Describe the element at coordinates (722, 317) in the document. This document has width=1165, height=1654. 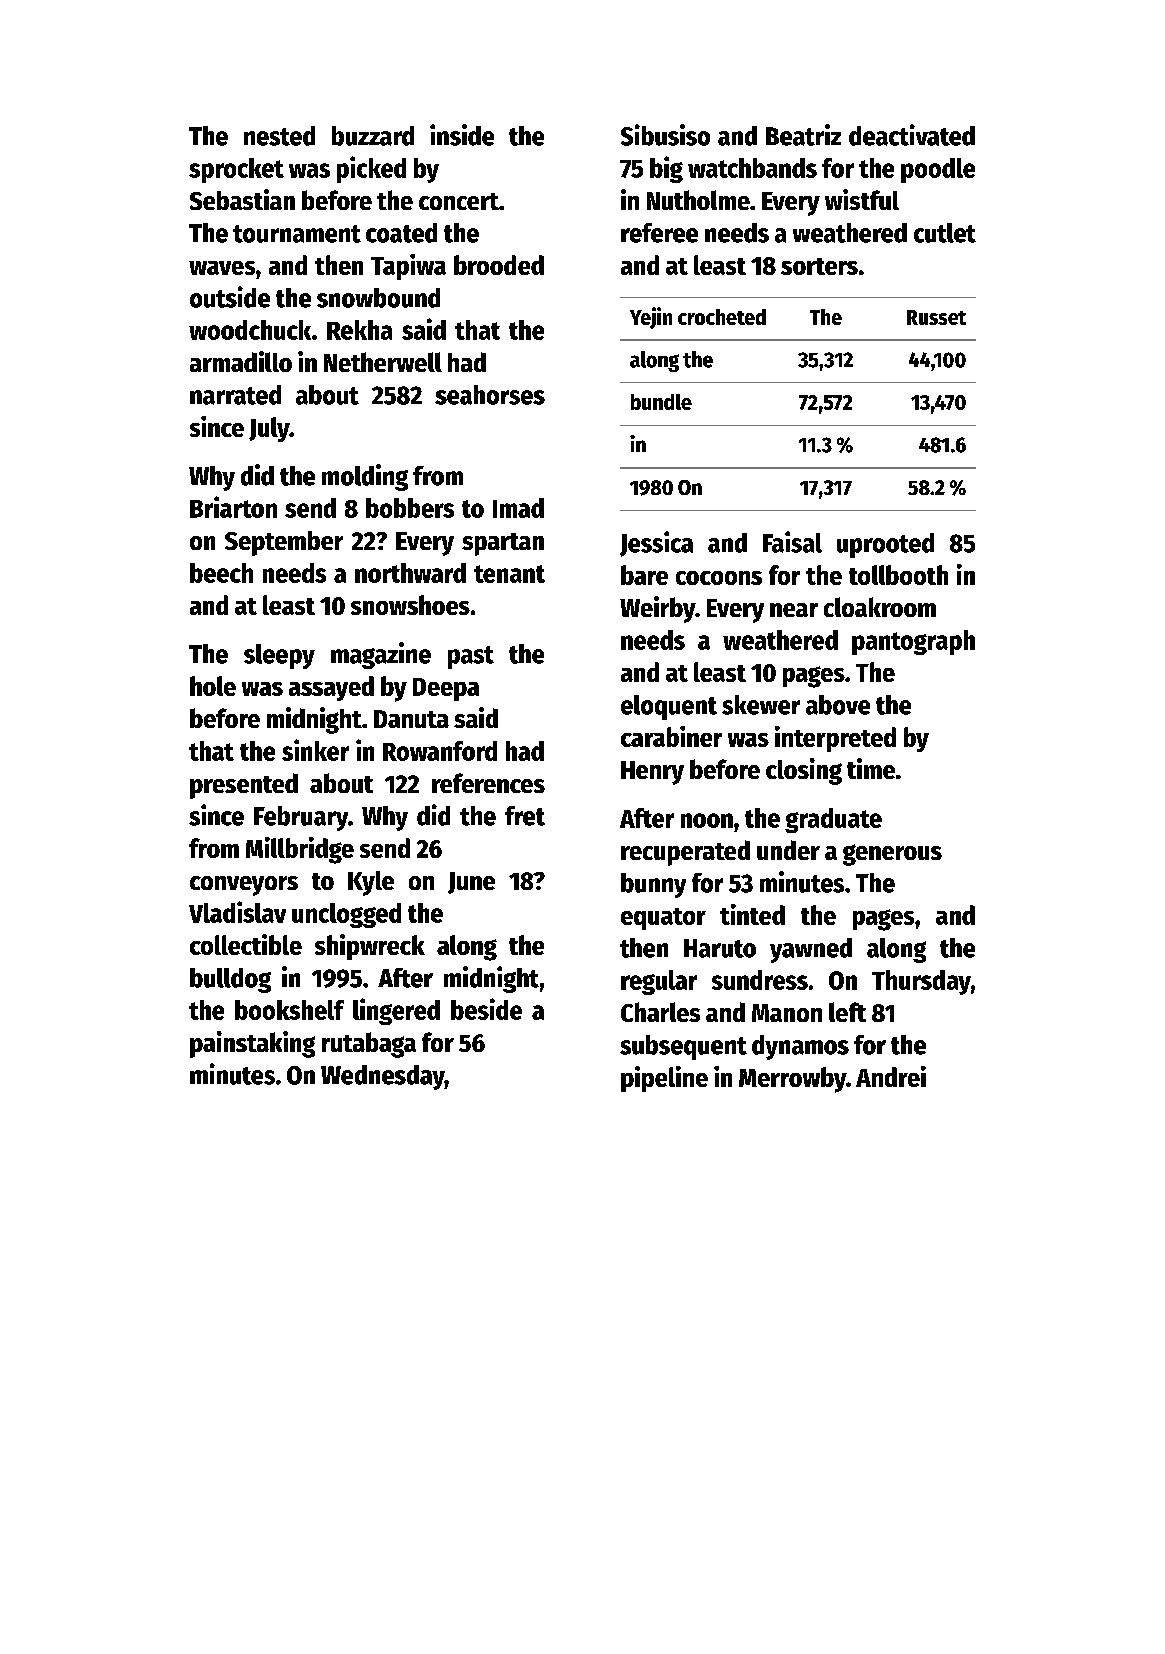
I see `crocheted` at that location.
